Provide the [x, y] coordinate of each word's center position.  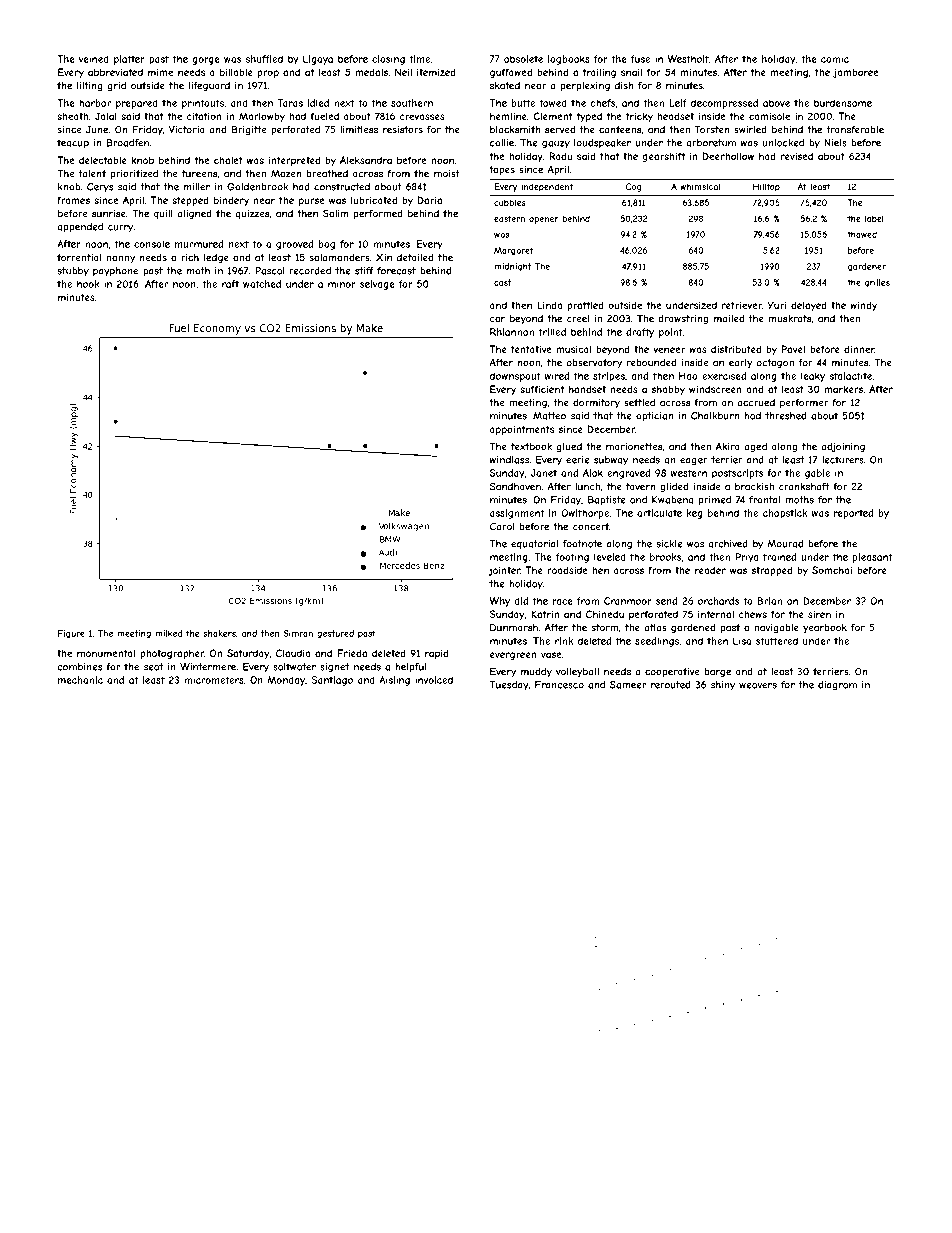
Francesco [559, 685]
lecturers [843, 460]
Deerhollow [728, 156]
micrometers [214, 680]
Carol [502, 526]
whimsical [700, 186]
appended [80, 228]
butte [523, 103]
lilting [90, 86]
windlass [509, 460]
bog [327, 245]
